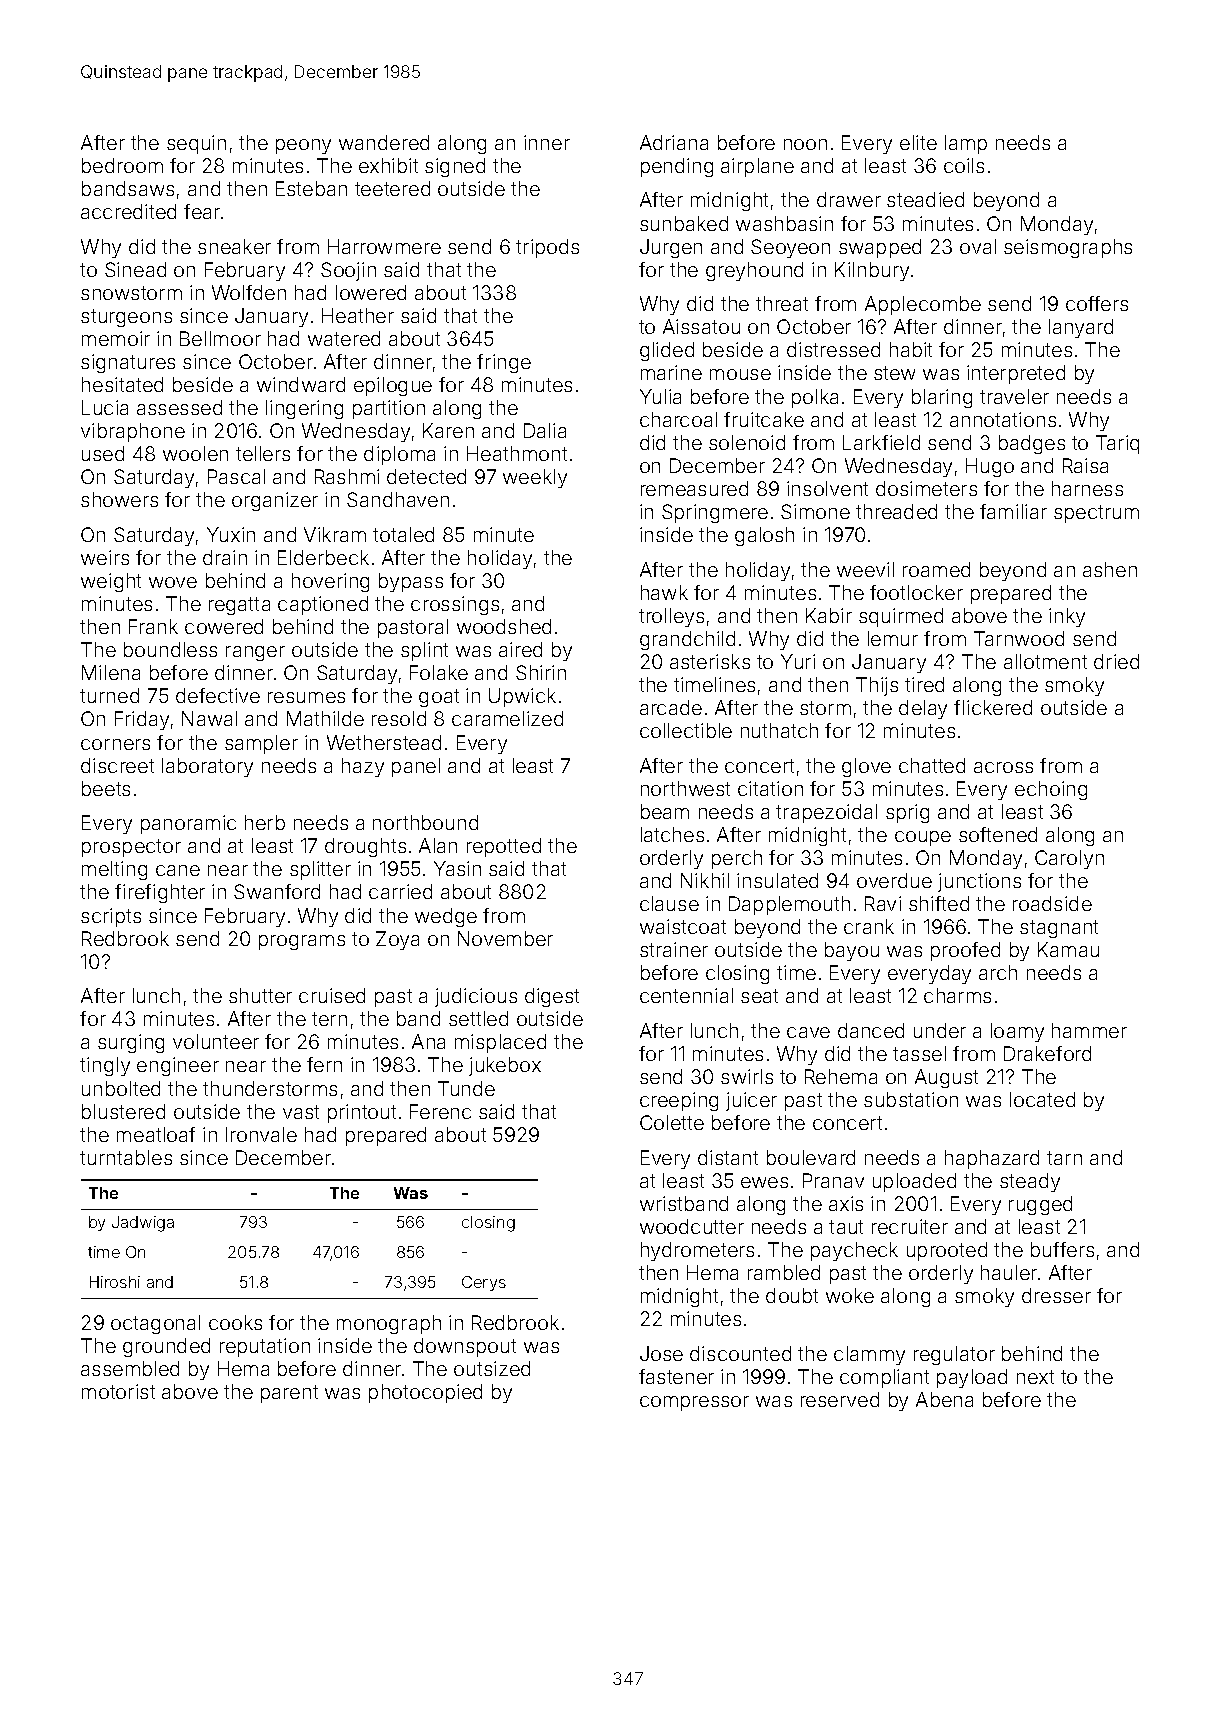  I want to click on digest, so click(552, 997).
